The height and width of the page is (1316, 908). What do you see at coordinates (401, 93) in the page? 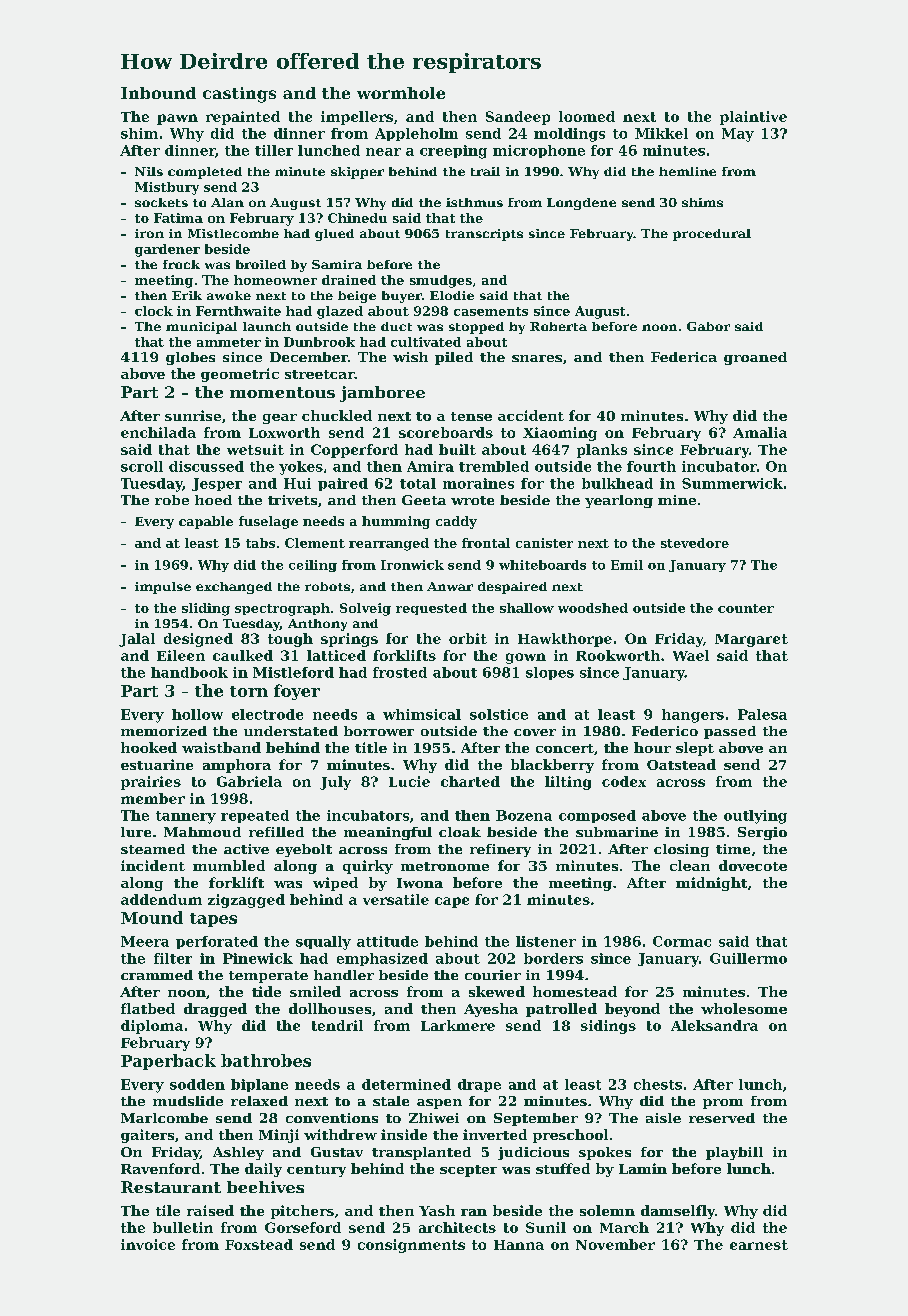
I see `wormhole` at bounding box center [401, 93].
